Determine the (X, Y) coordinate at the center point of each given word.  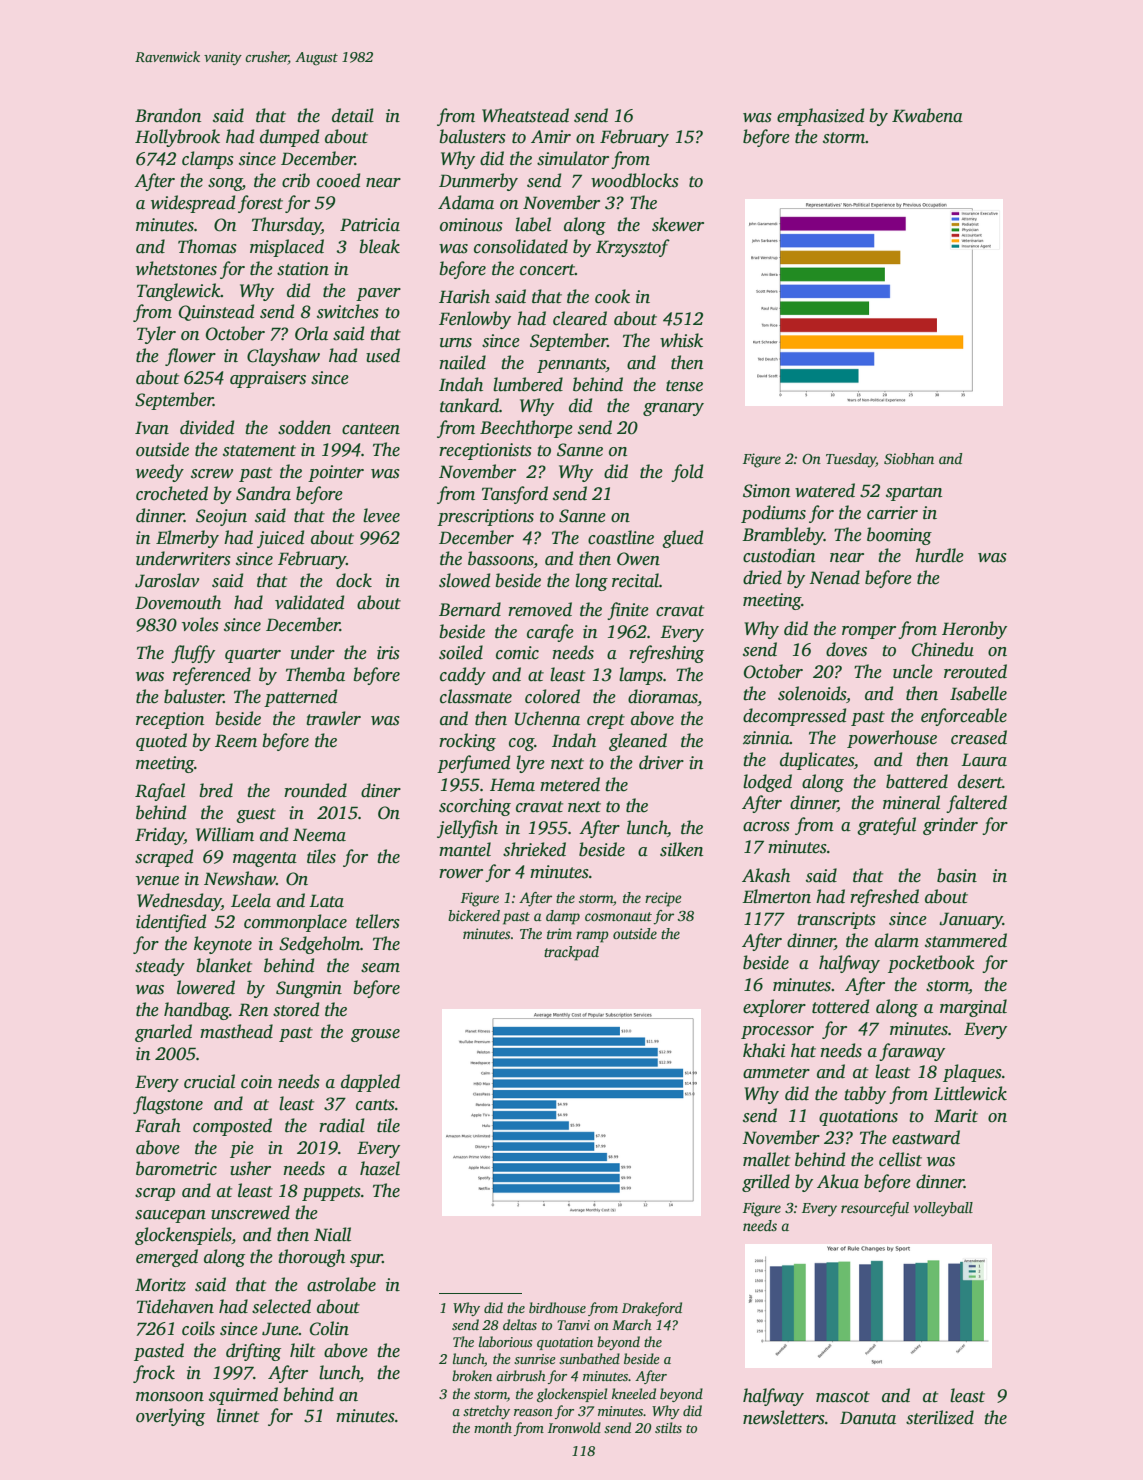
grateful (886, 826)
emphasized (820, 117)
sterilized (940, 1417)
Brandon (168, 115)
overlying (170, 1417)
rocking (467, 742)
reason (533, 1412)
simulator (573, 158)
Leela (251, 900)
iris (388, 653)
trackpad (571, 953)
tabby (865, 1095)
